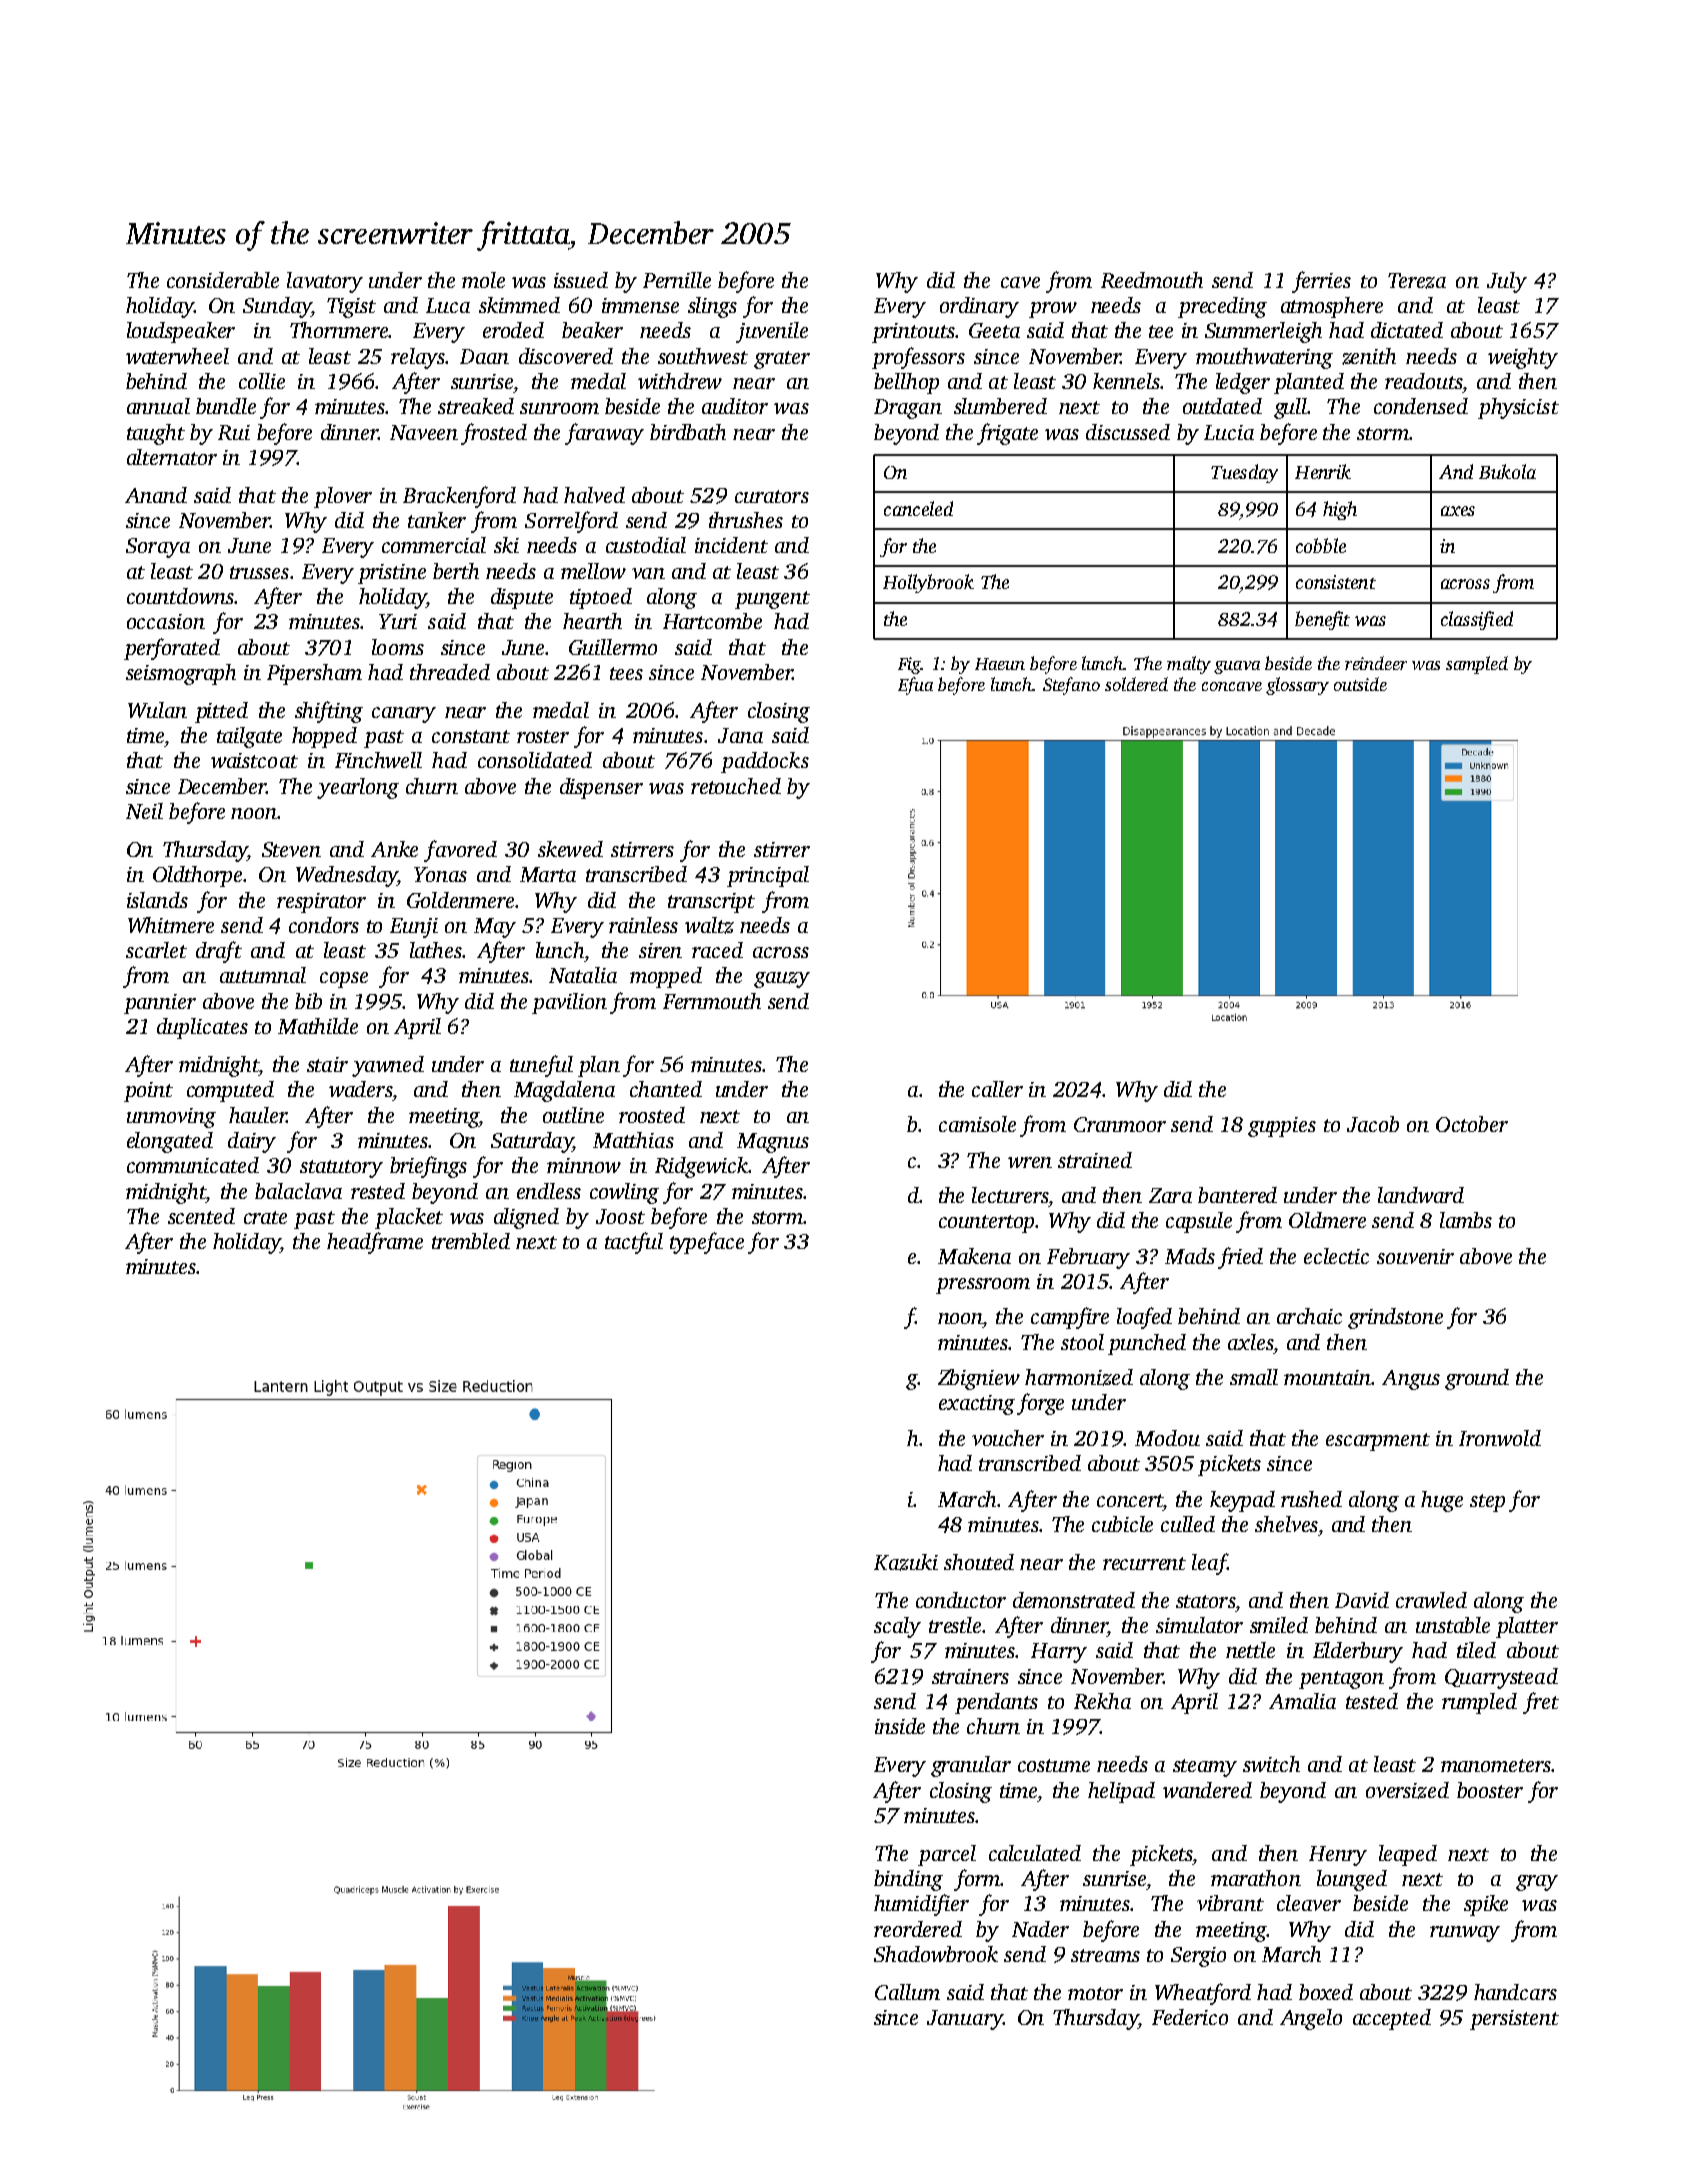 Image resolution: width=1683 pixels, height=2178 pixels. Describe the element at coordinates (907, 1992) in the screenshot. I see `Callum` at that location.
